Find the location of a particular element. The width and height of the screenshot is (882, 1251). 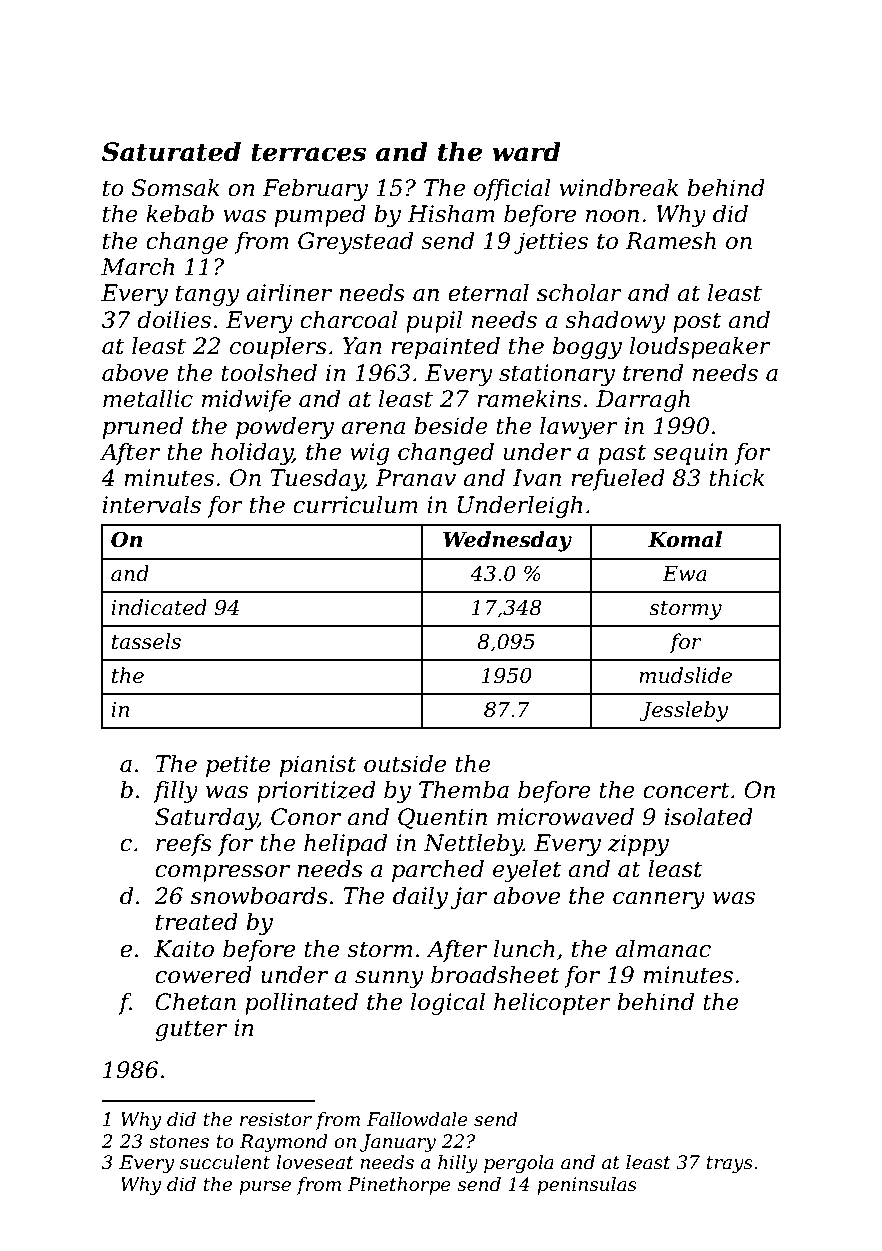

Ewa is located at coordinates (684, 574).
